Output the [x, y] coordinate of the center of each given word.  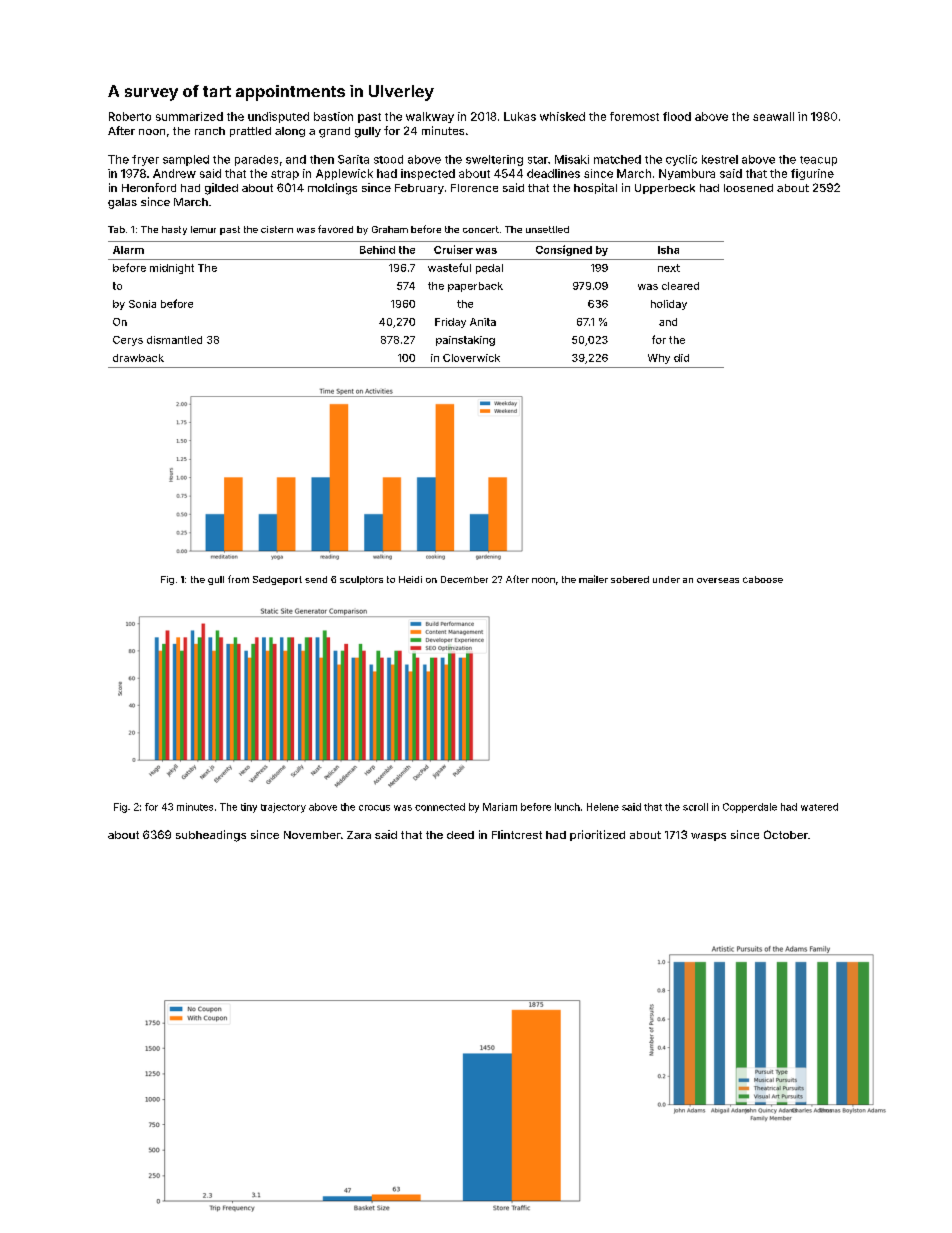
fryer [145, 160]
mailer [593, 579]
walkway [430, 117]
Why [659, 359]
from [238, 579]
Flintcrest [517, 834]
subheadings [211, 836]
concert [481, 229]
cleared [680, 286]
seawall [773, 116]
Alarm [128, 250]
